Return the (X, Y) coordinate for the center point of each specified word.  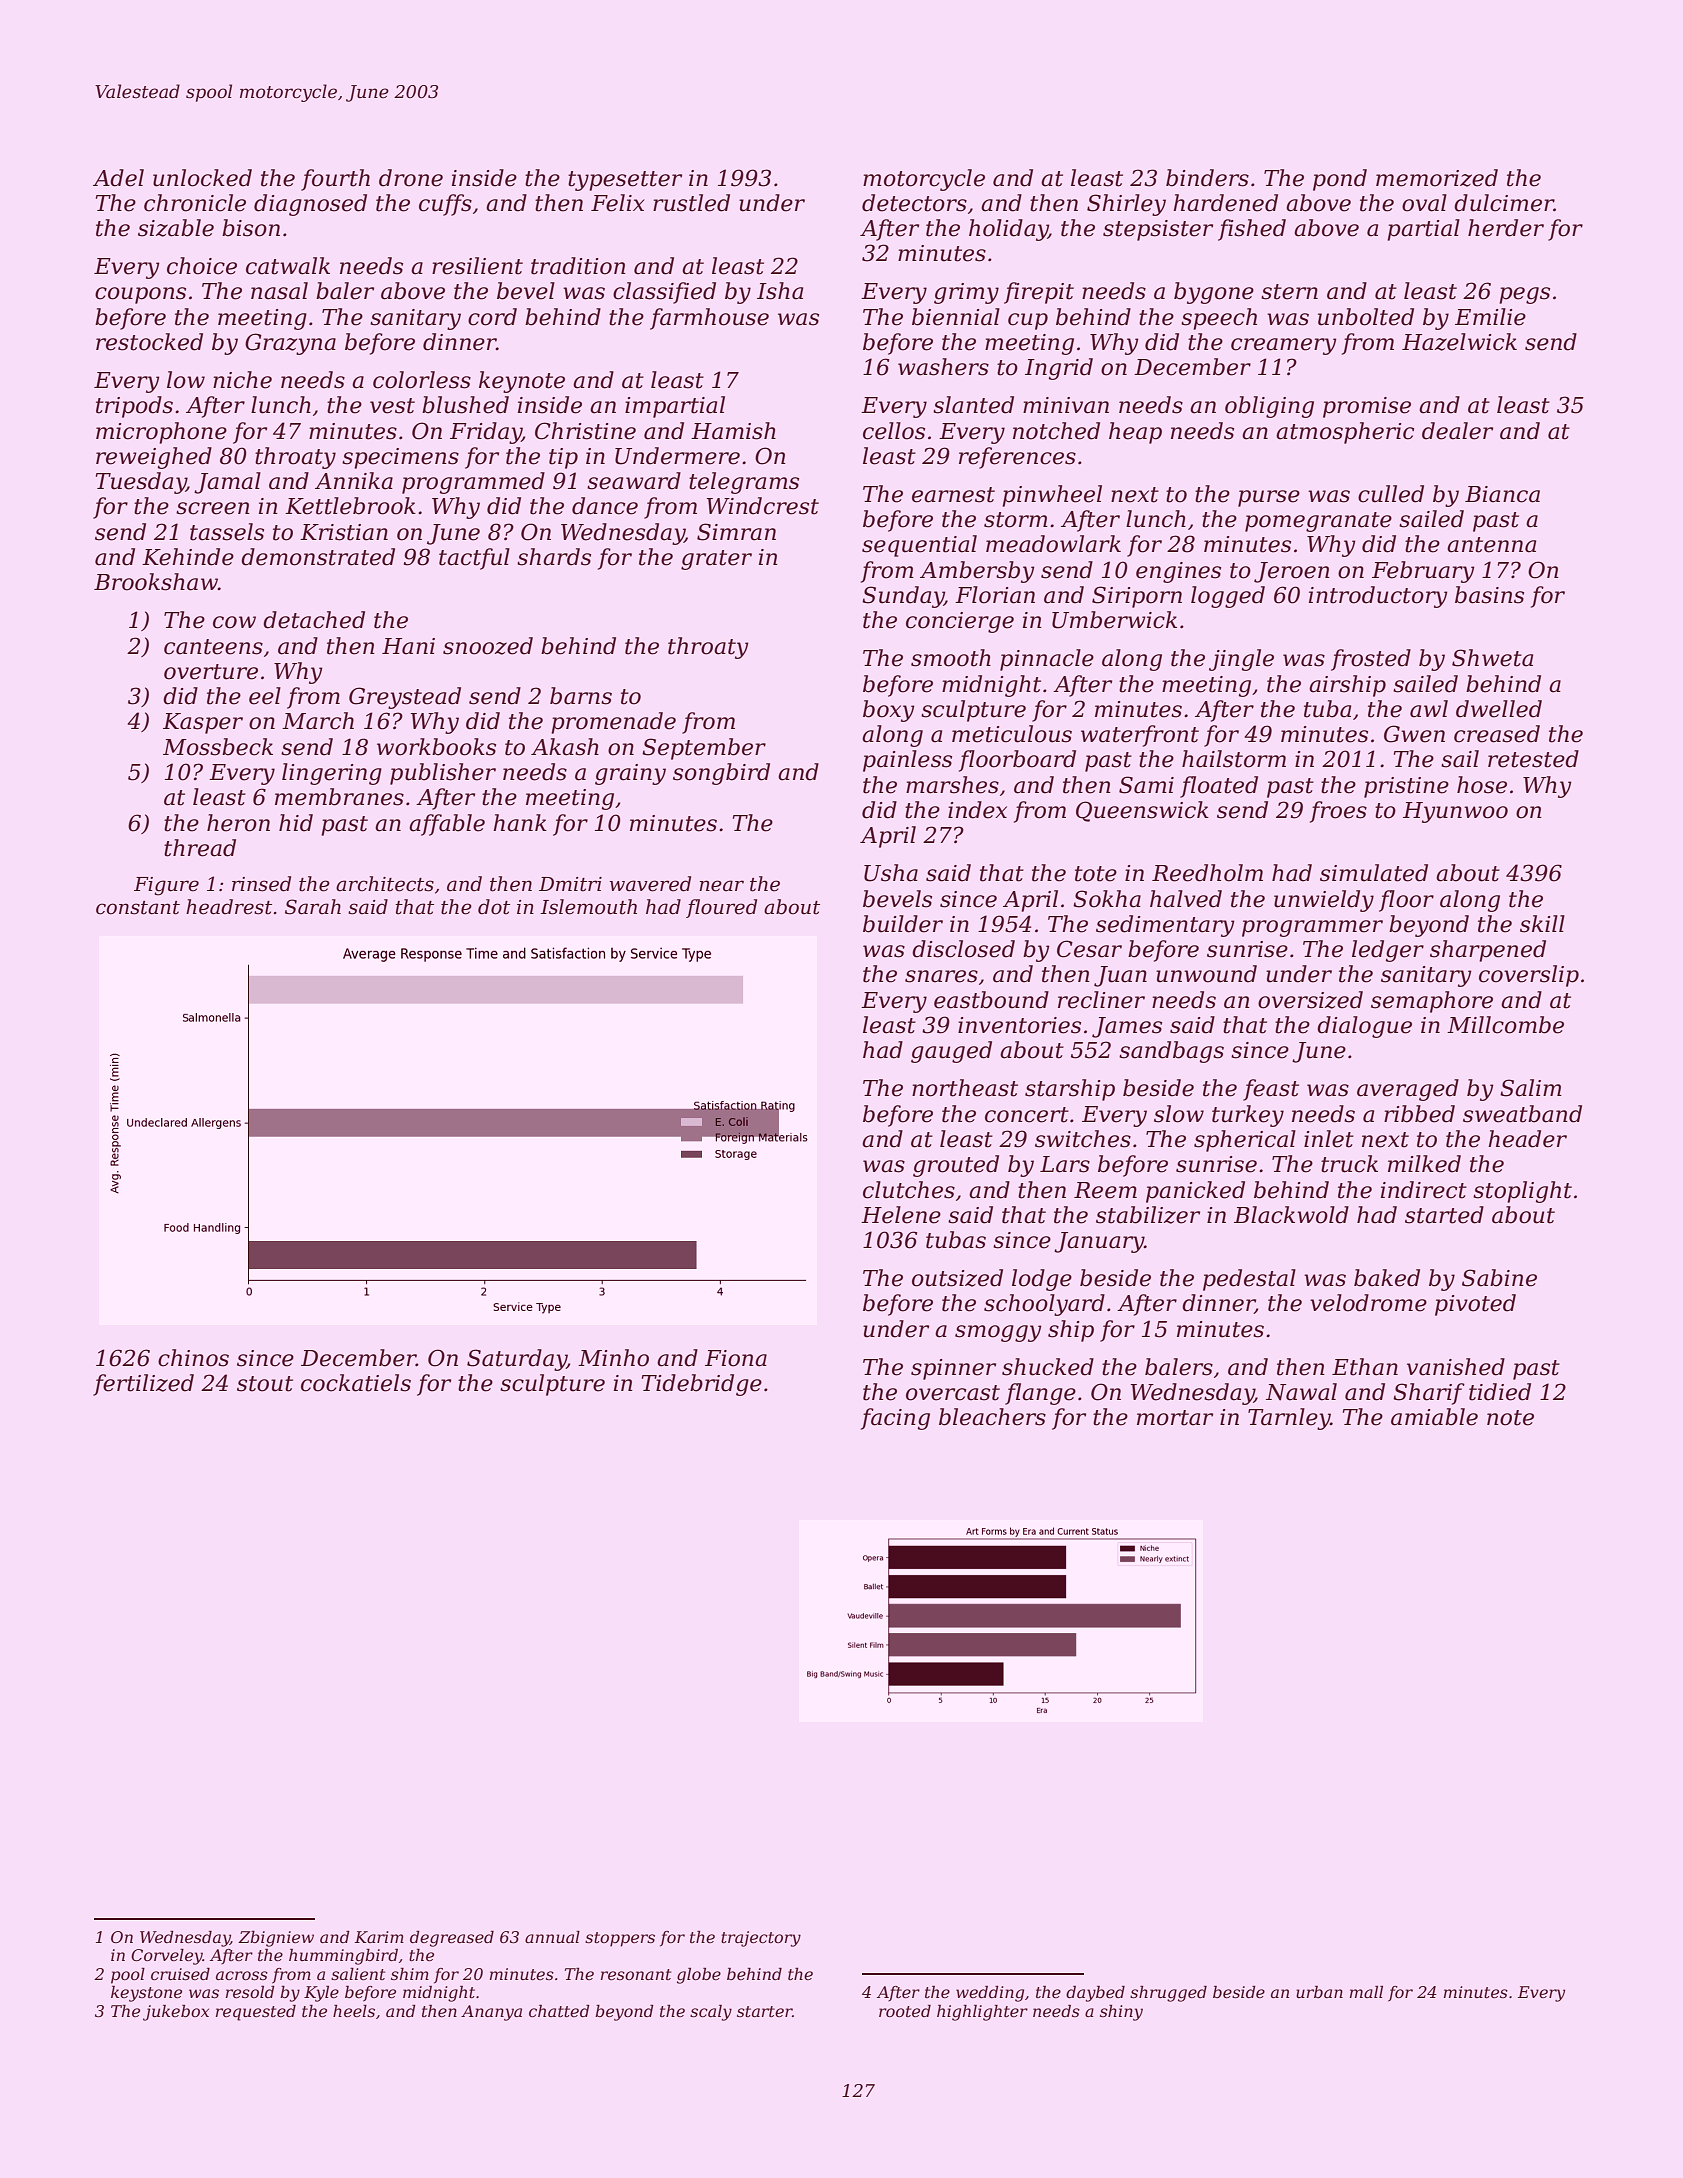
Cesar (1089, 949)
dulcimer (1504, 203)
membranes (339, 797)
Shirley (1126, 205)
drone (411, 178)
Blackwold (1291, 1215)
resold (250, 1992)
